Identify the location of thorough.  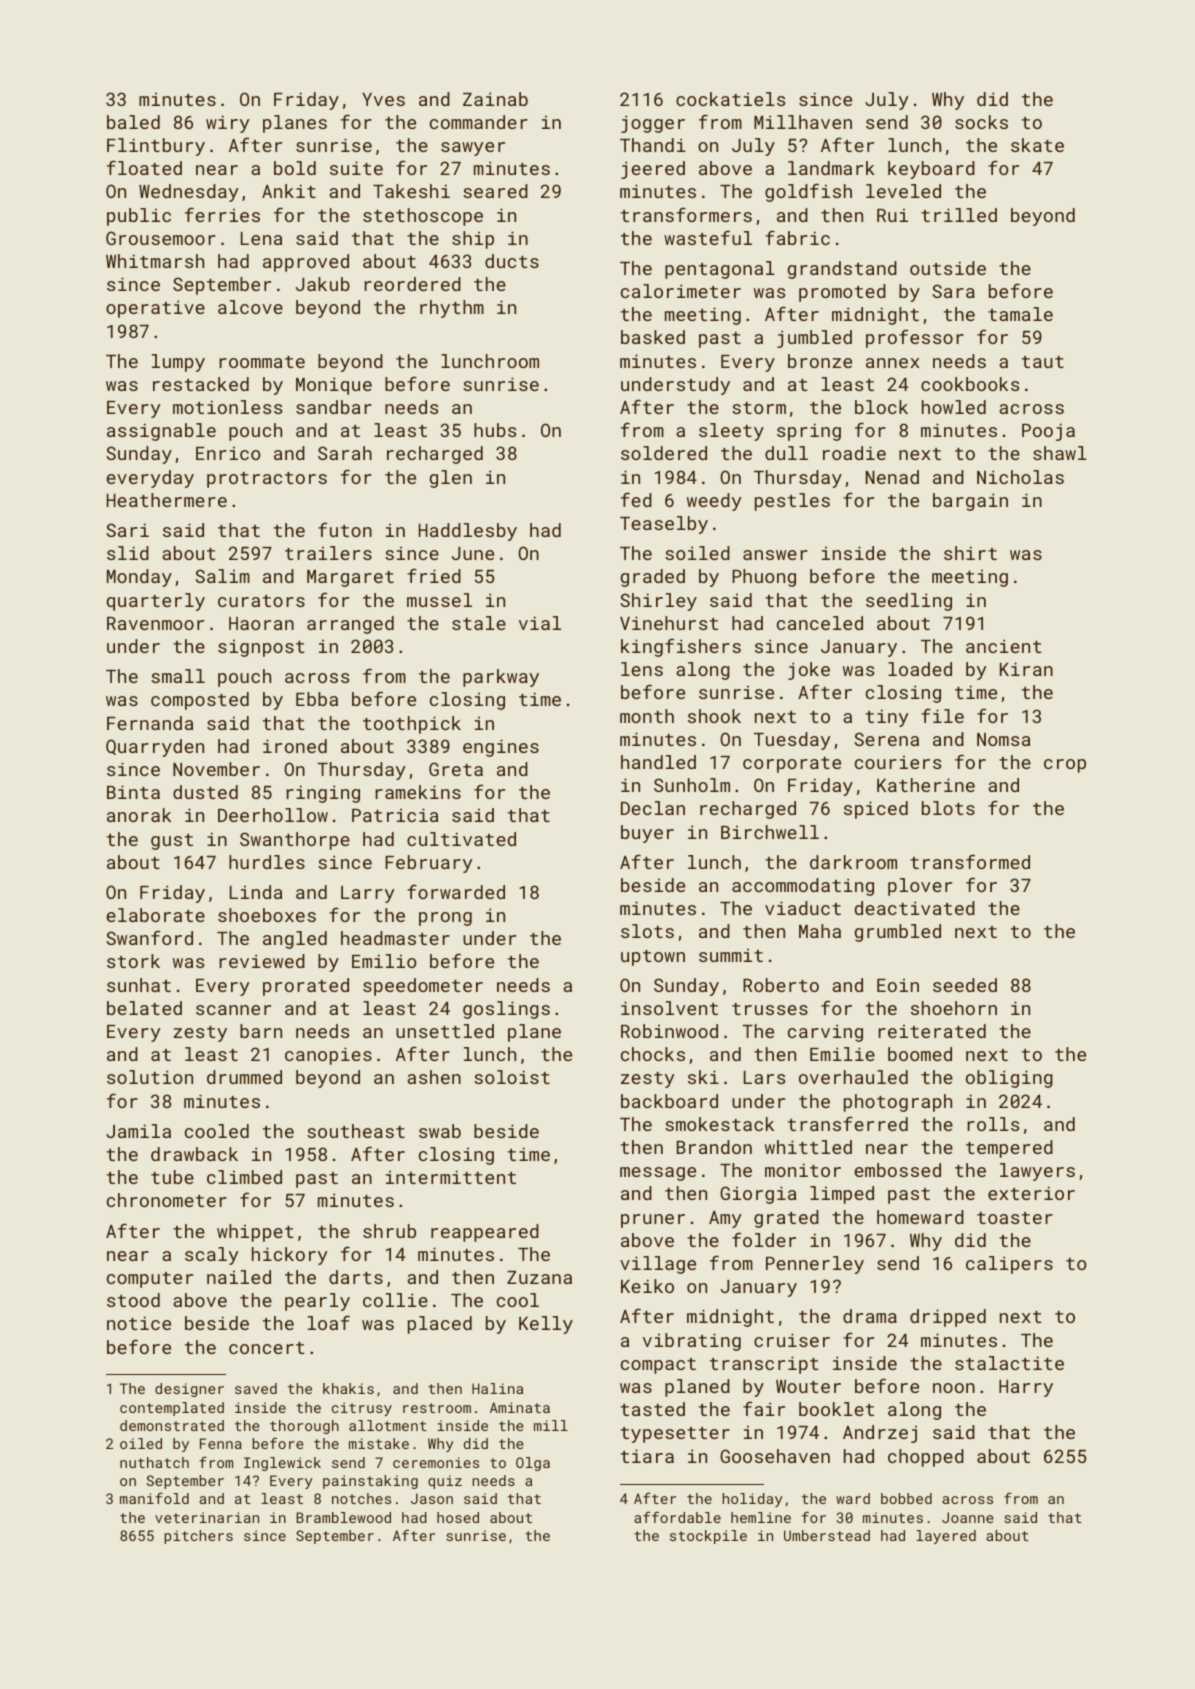
(304, 1427).
